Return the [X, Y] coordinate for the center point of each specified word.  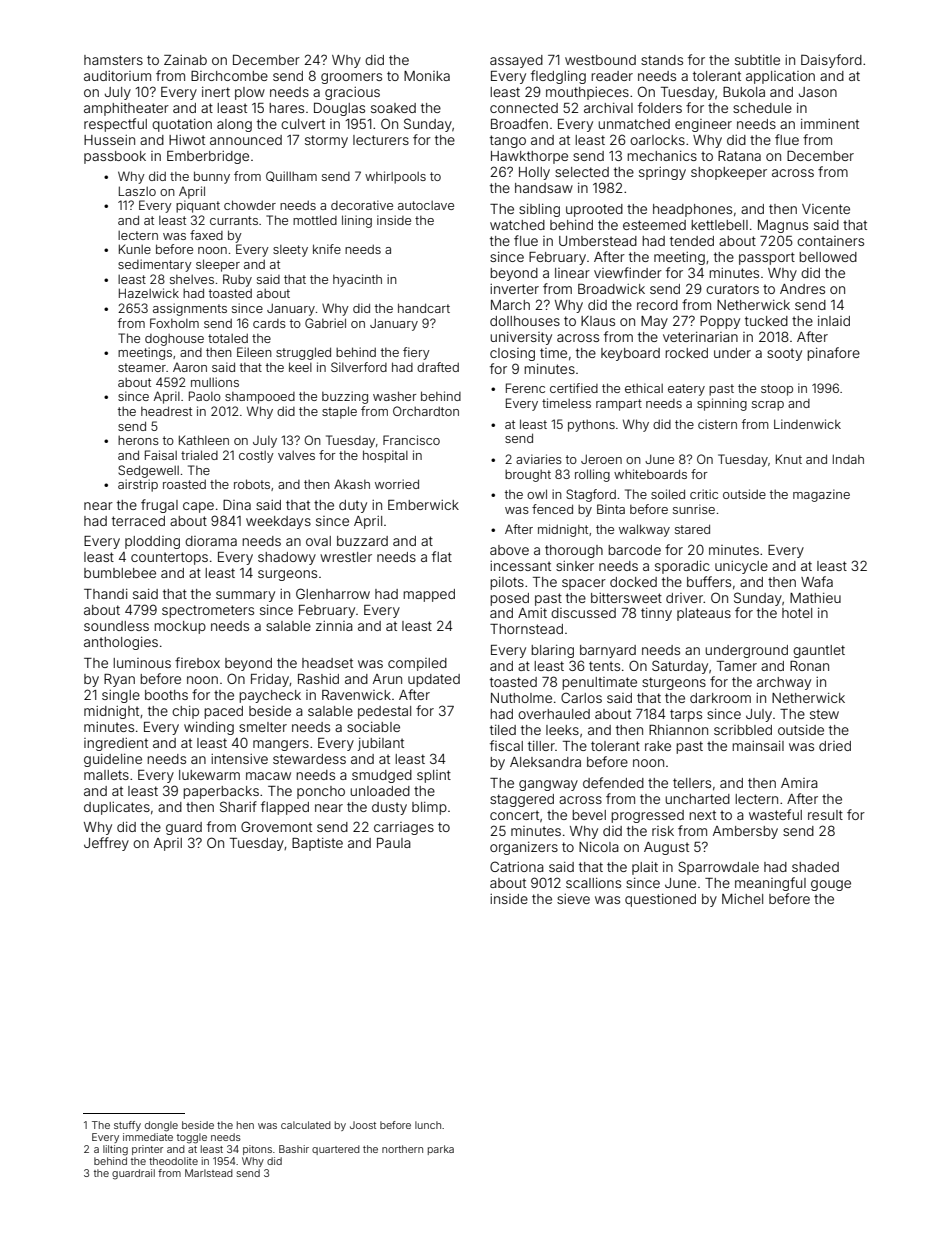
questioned [660, 900]
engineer [703, 125]
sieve [573, 899]
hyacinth [357, 280]
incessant [520, 566]
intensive [239, 759]
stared [692, 529]
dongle [161, 1126]
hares [286, 108]
